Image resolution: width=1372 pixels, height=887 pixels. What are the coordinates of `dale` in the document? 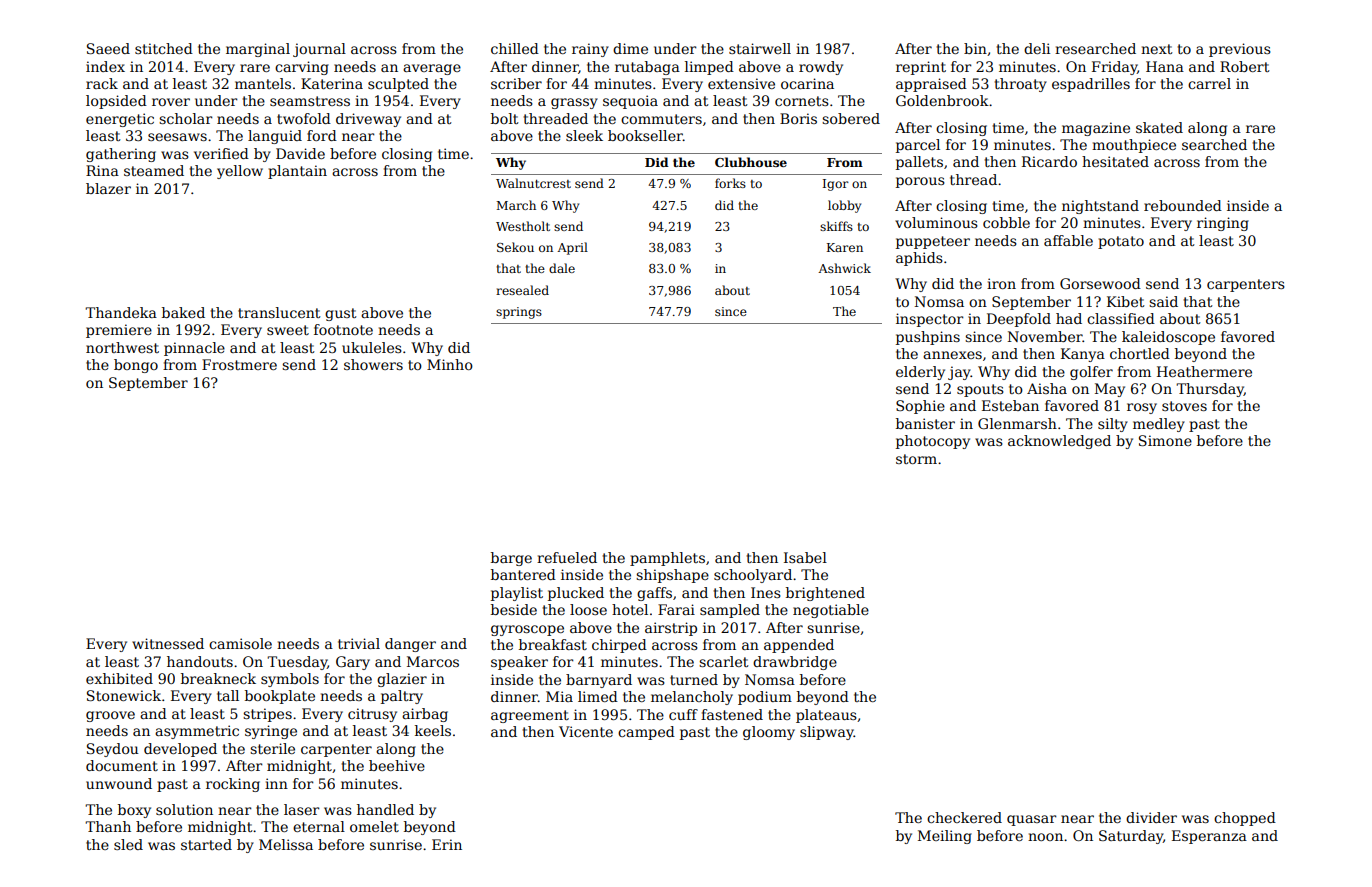 It's located at (562, 268).
